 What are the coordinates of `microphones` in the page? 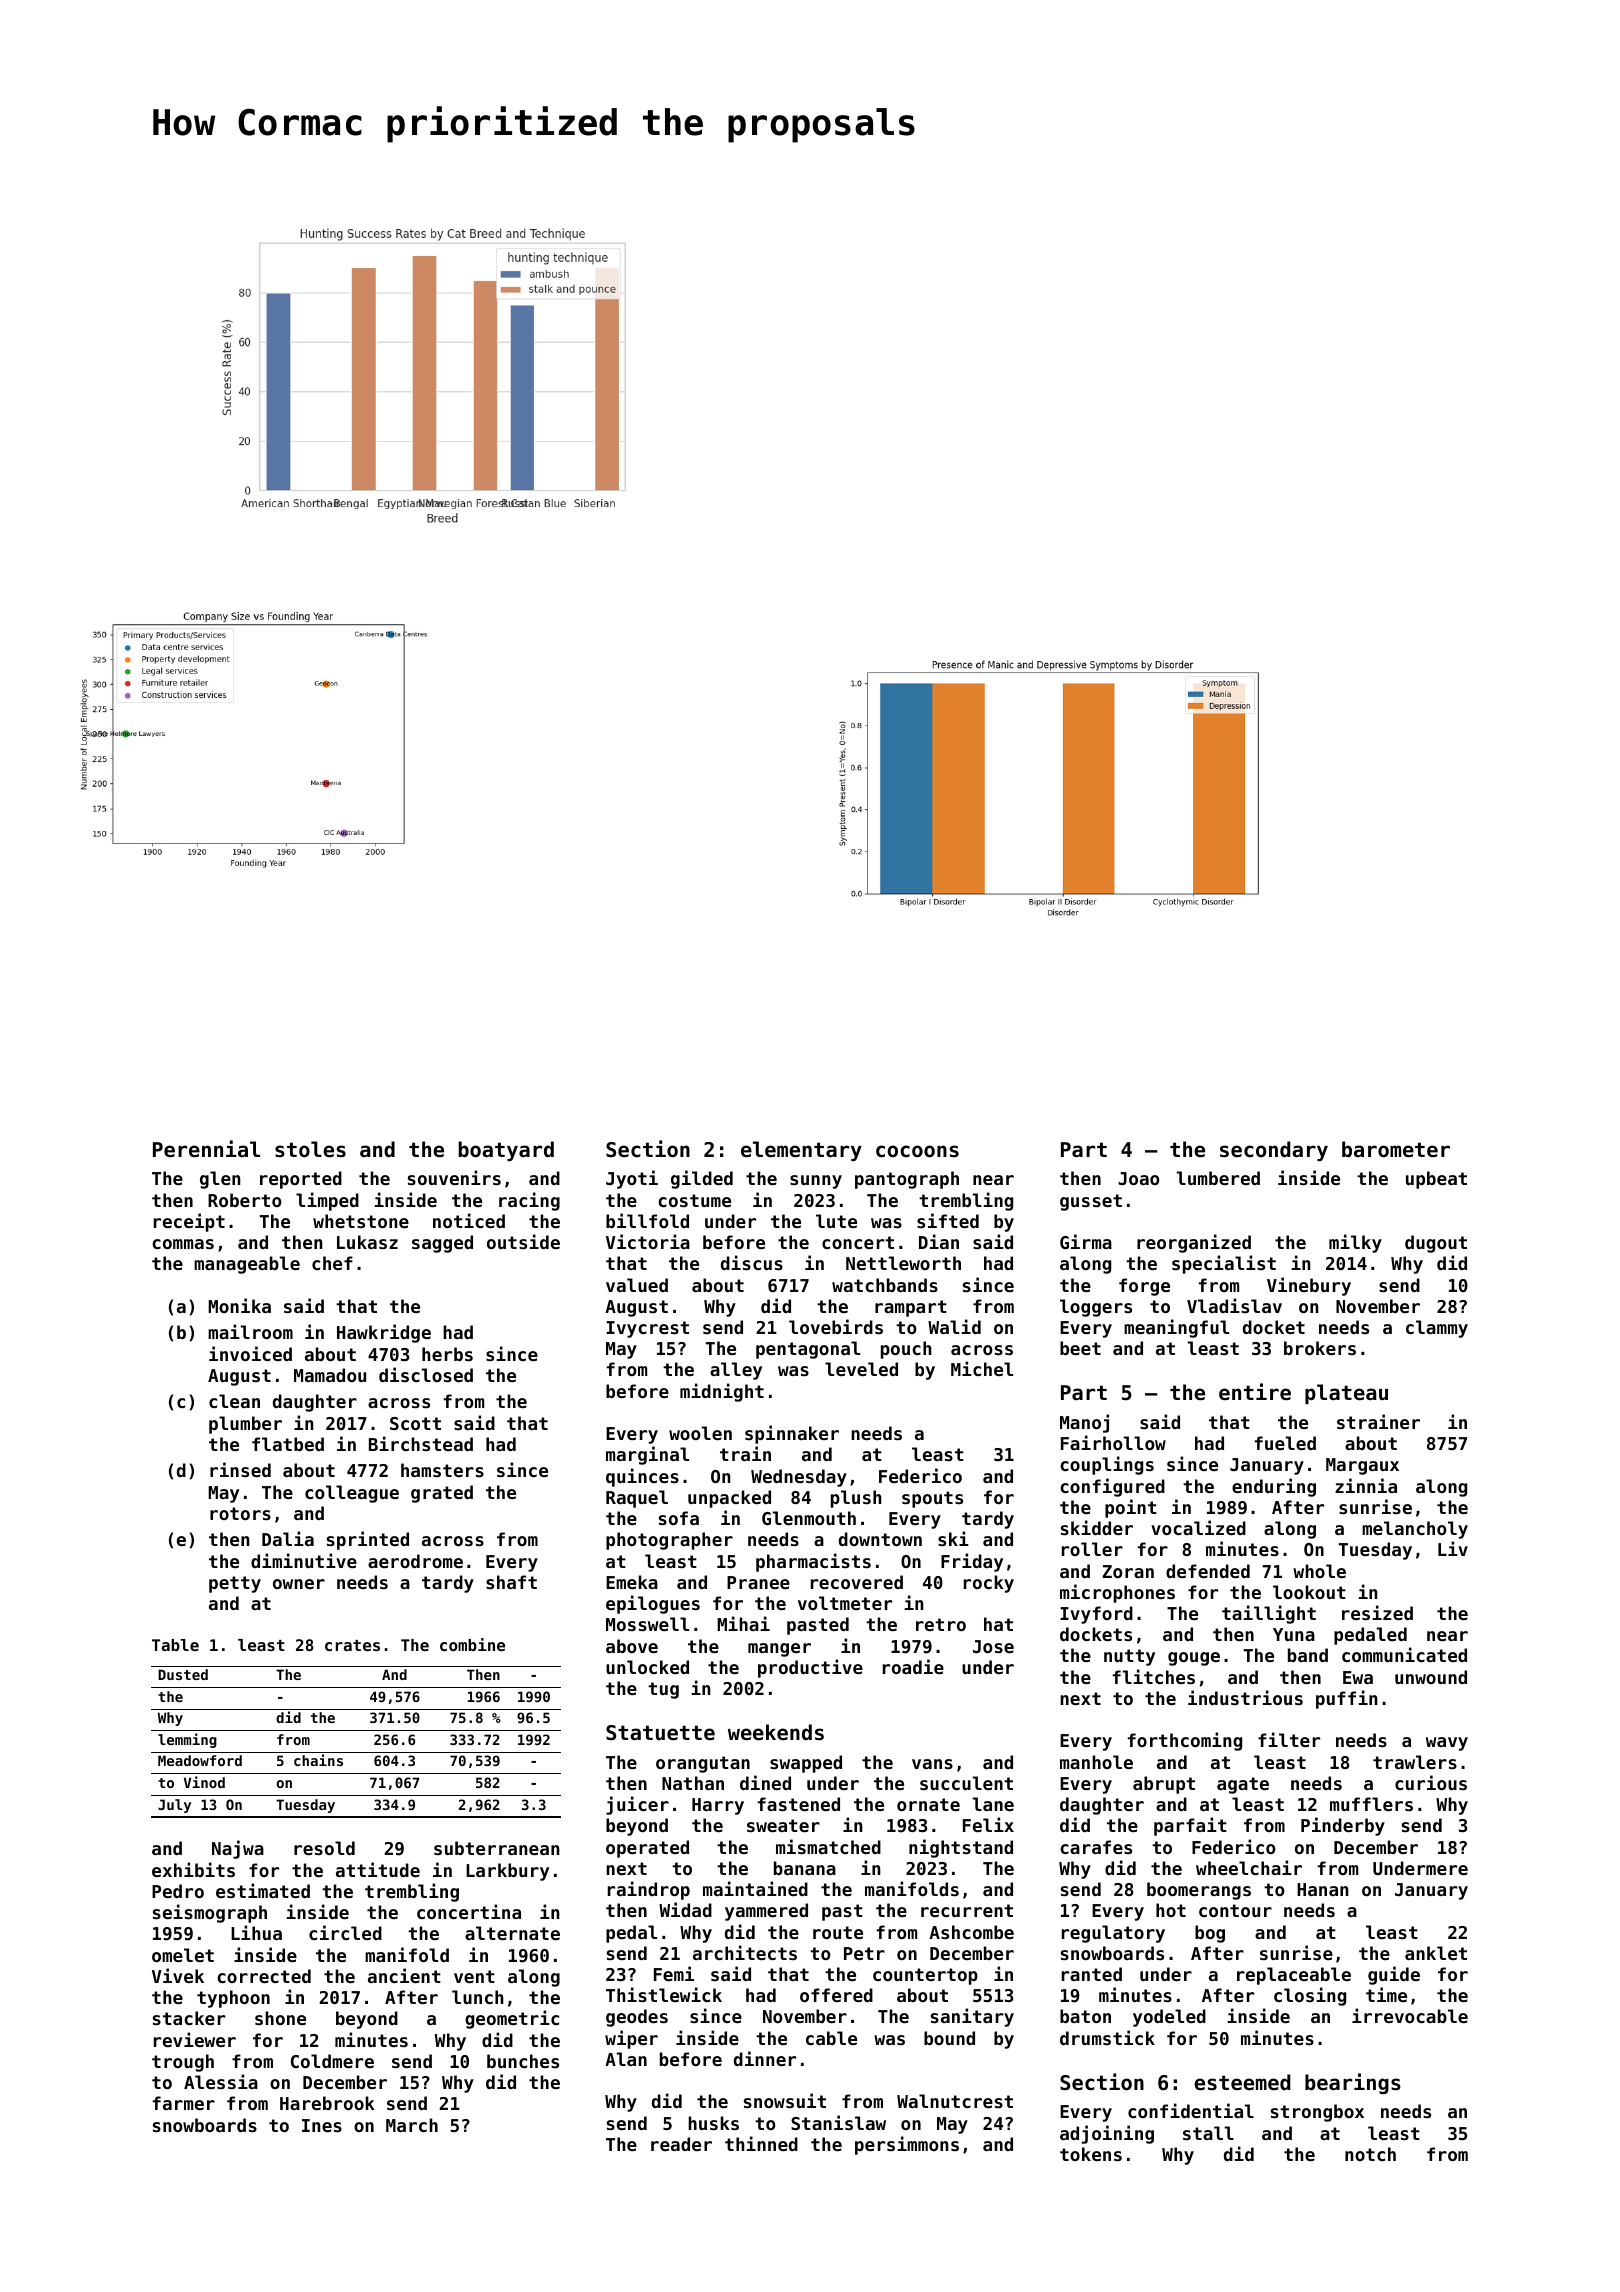 It's located at (1117, 1593).
